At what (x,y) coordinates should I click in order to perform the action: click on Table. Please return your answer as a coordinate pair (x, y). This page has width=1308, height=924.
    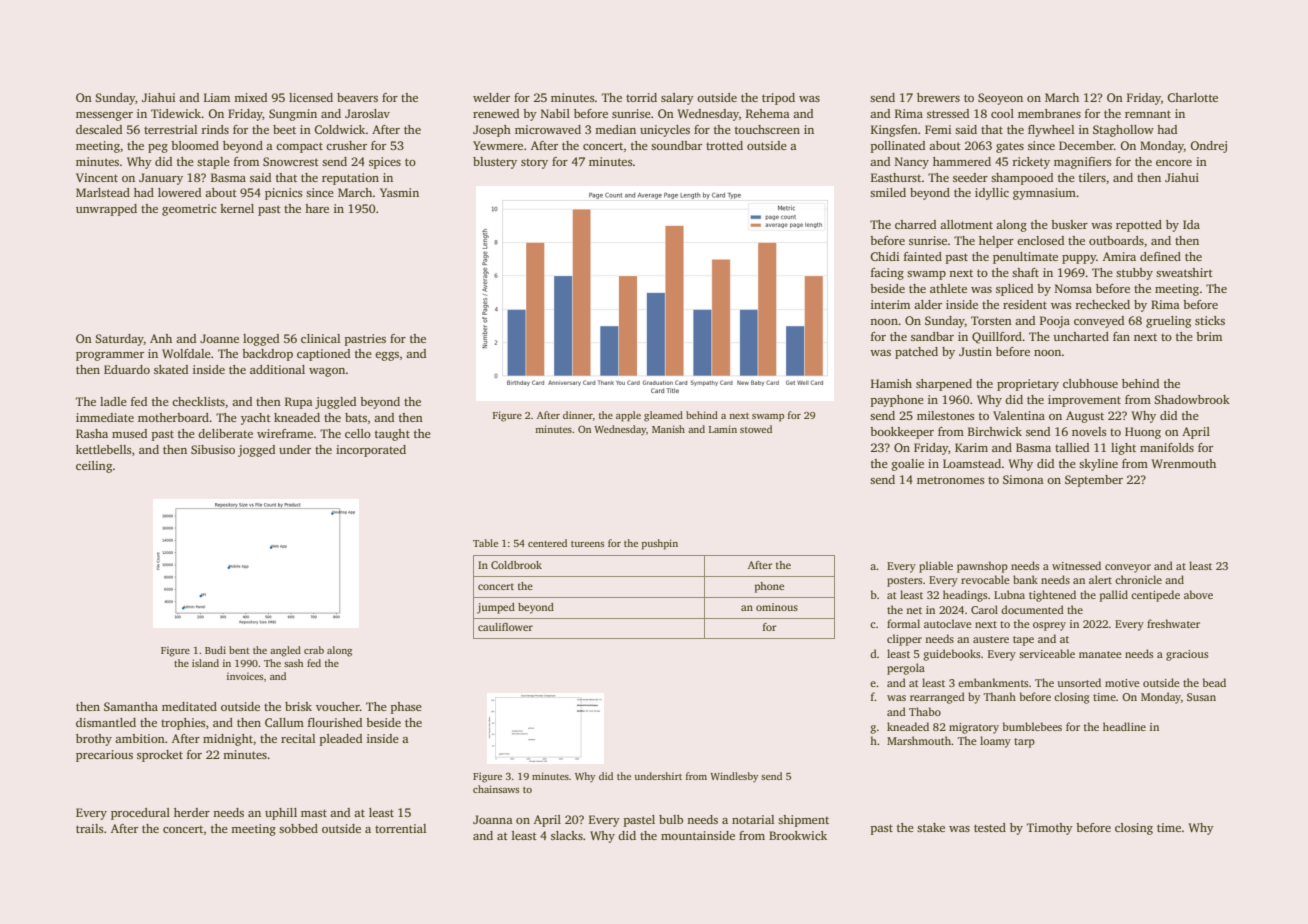
    Looking at the image, I should click on (485, 543).
